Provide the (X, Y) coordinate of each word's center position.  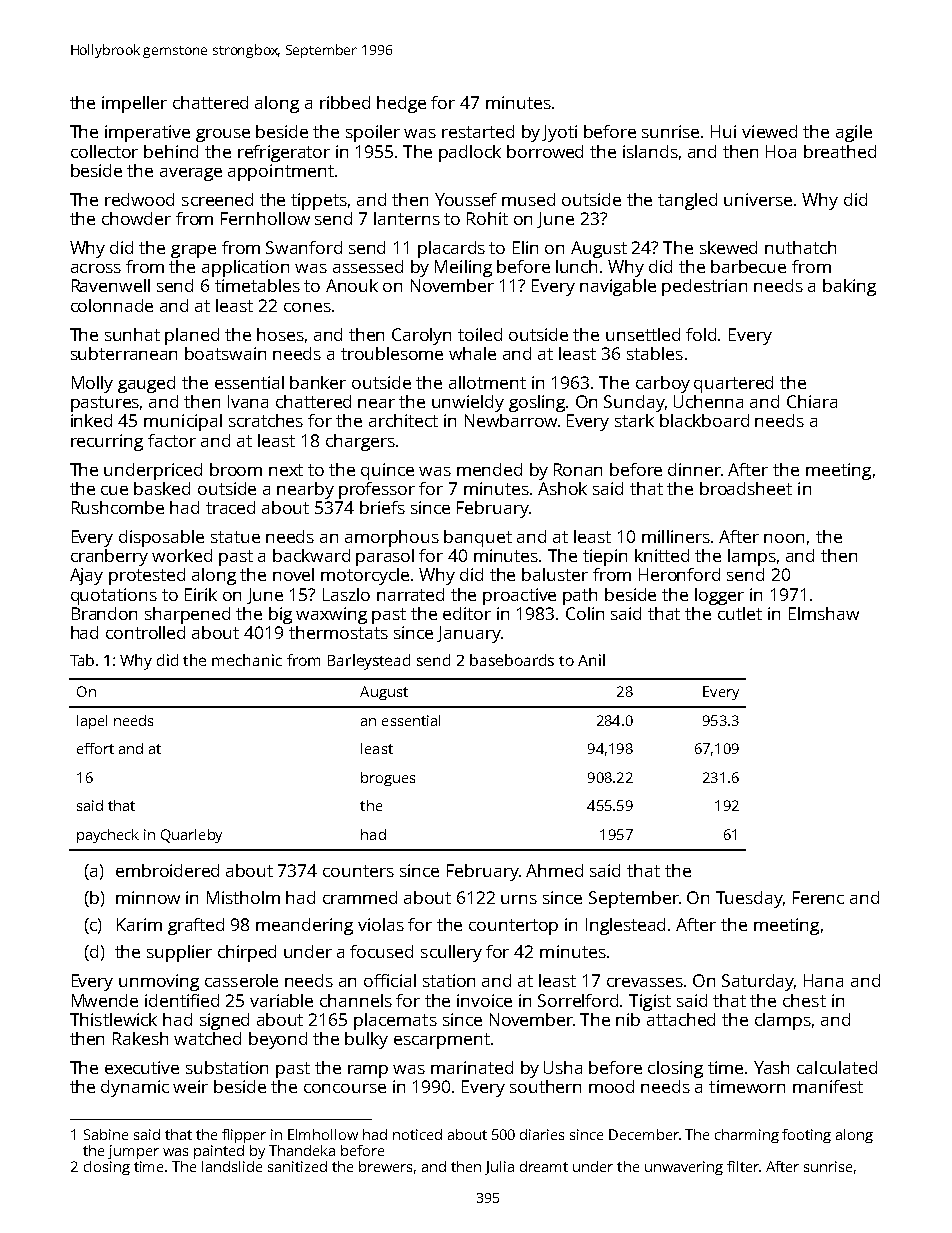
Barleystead (369, 662)
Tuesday (749, 899)
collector (104, 151)
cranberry (109, 557)
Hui (723, 131)
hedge (401, 104)
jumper (133, 1152)
